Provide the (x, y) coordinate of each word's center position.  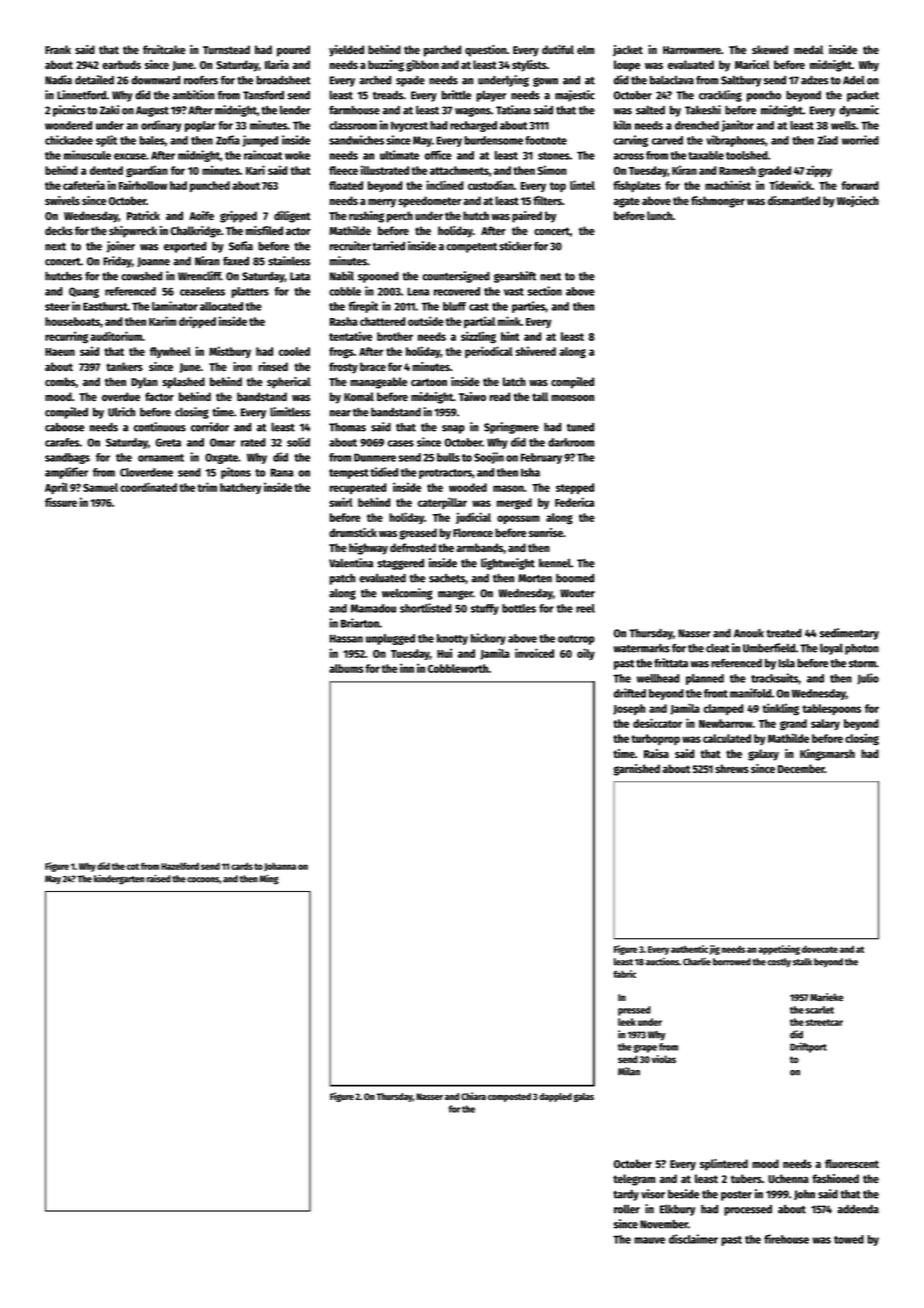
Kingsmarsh (827, 755)
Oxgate (221, 458)
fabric (624, 974)
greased (418, 534)
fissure (61, 502)
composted (509, 1097)
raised (159, 878)
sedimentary (849, 634)
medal (808, 49)
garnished (636, 770)
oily (586, 654)
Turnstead (226, 49)
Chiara (473, 1096)
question (486, 51)
